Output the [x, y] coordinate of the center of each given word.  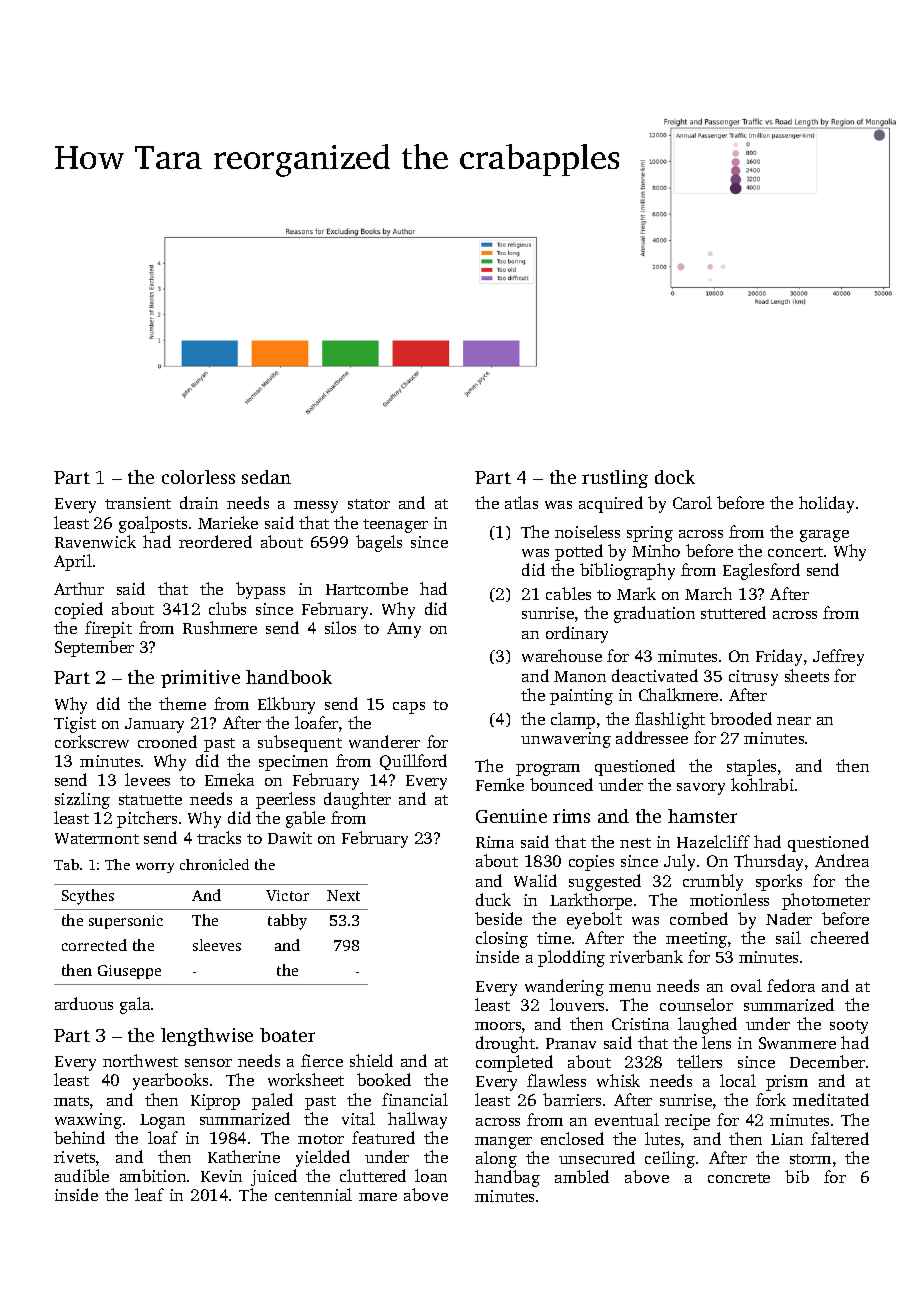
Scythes [88, 897]
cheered [840, 937]
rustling [615, 479]
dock [675, 477]
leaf [149, 1194]
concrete [739, 1178]
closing [502, 939]
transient [138, 503]
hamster [702, 816]
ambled [582, 1176]
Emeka [229, 779]
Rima [495, 842]
